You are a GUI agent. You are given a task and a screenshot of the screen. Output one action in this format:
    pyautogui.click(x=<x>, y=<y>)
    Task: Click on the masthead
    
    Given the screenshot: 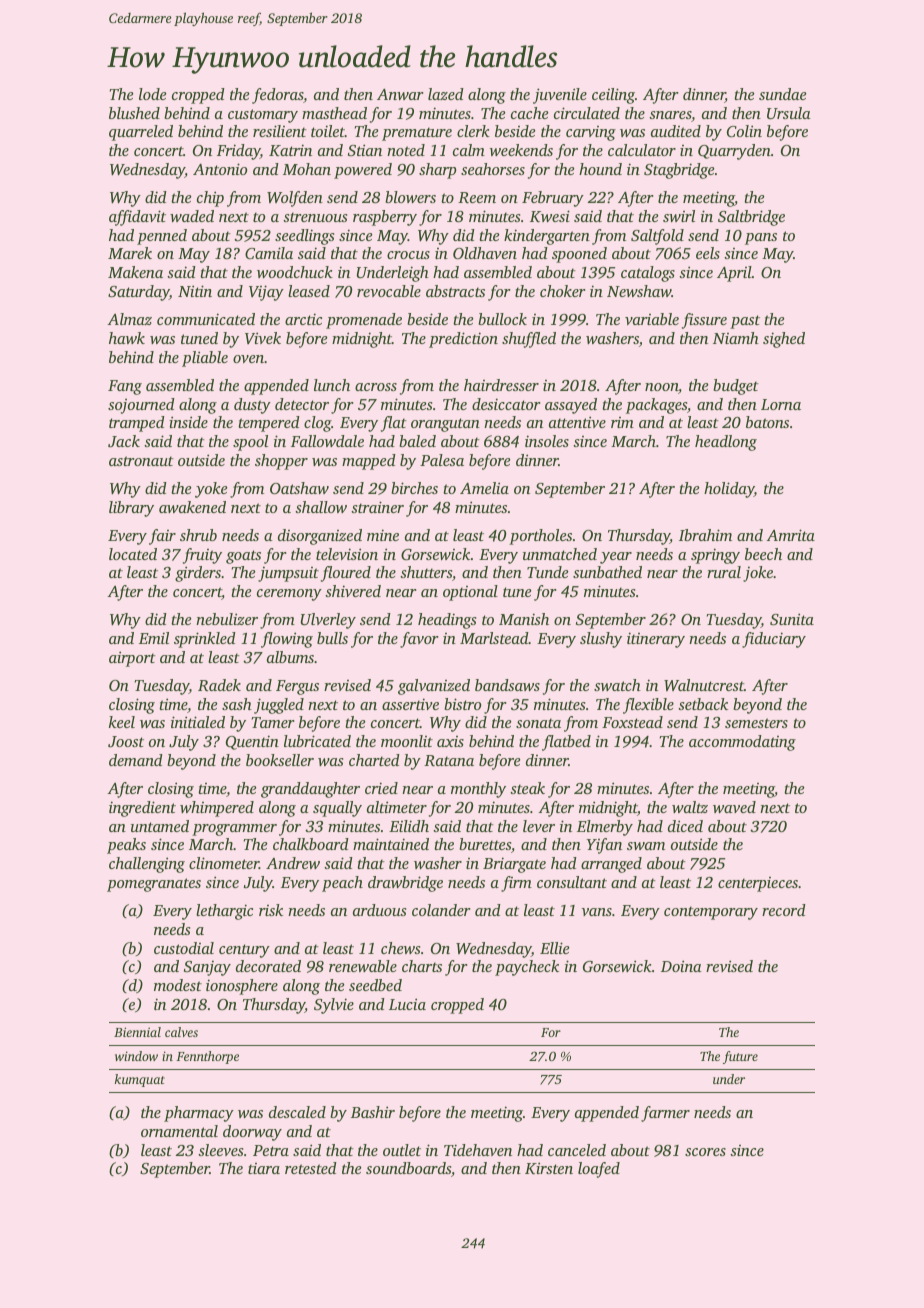 What is the action you would take?
    pyautogui.click(x=334, y=113)
